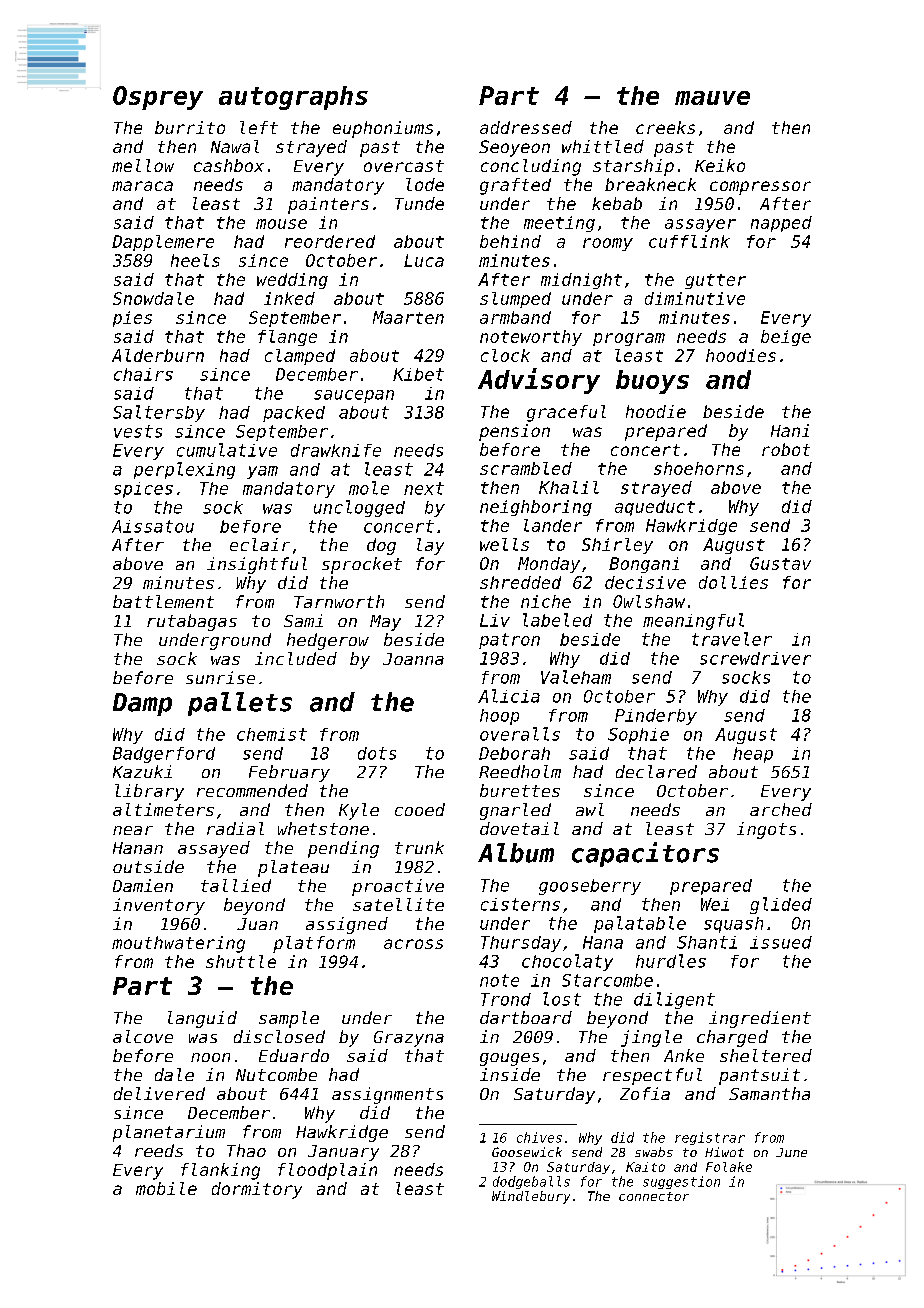 The image size is (924, 1308). Describe the element at coordinates (166, 1188) in the document. I see `mobile` at that location.
